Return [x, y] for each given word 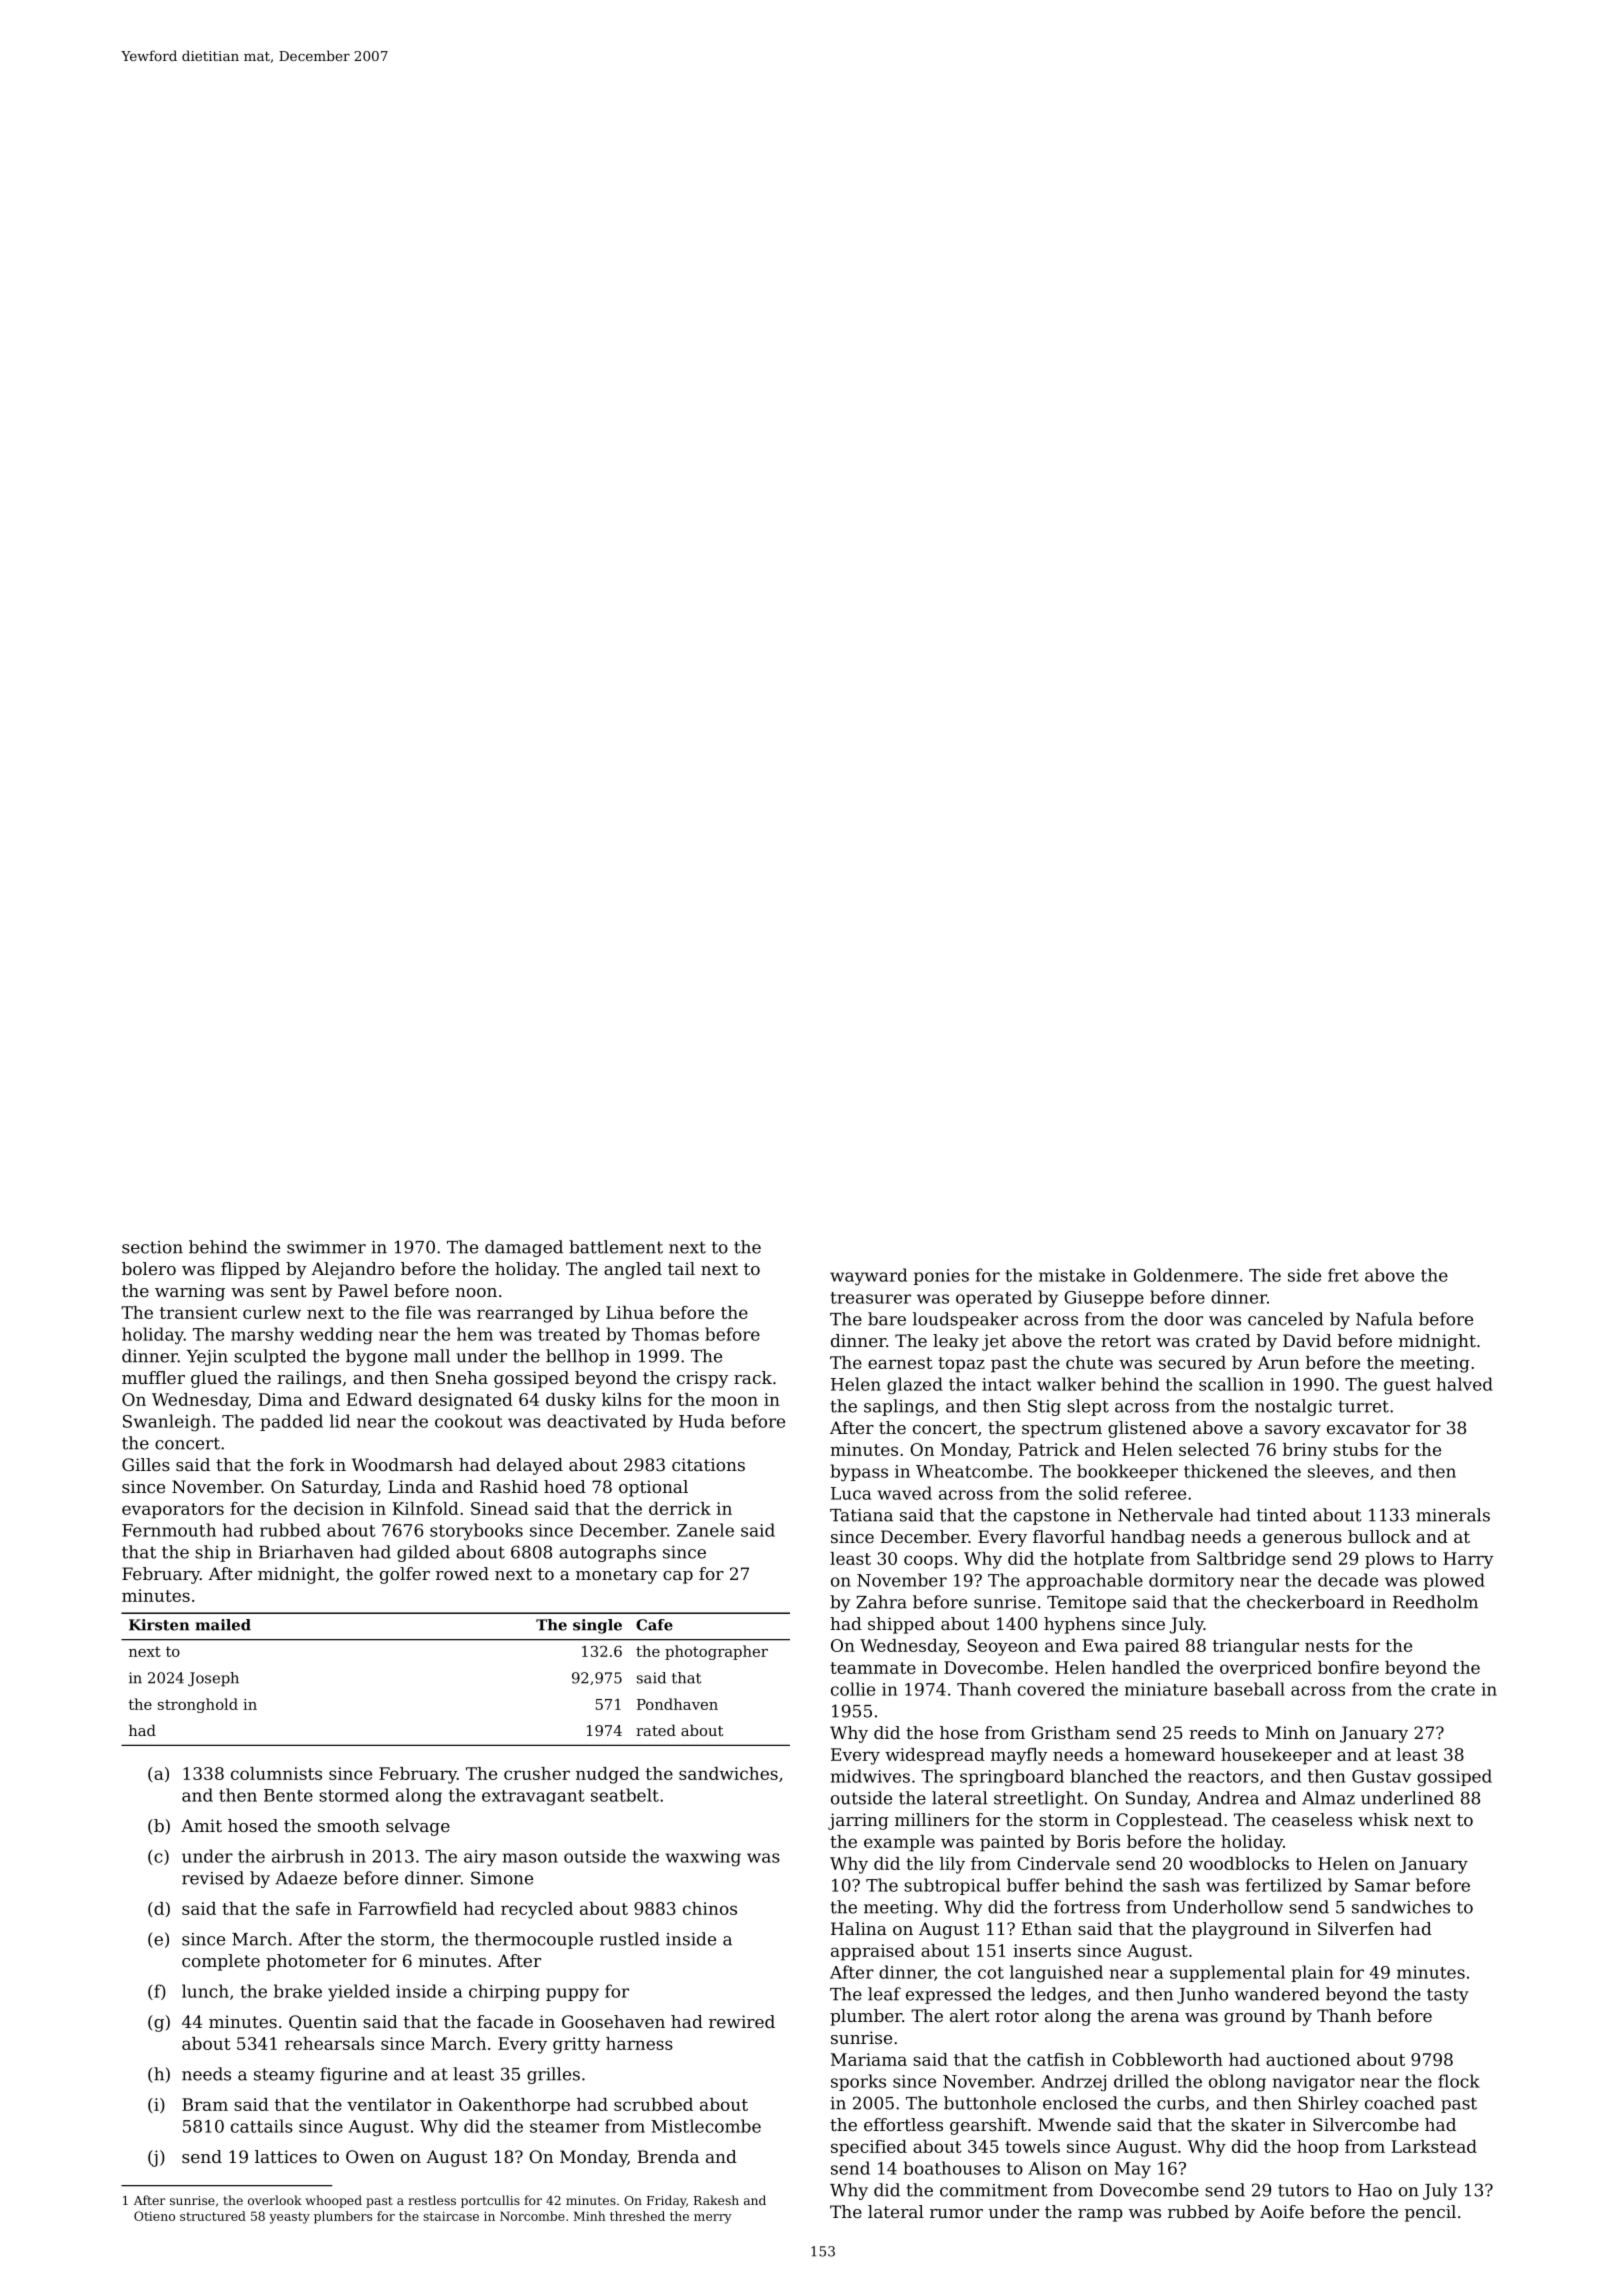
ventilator [389, 2104]
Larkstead [1434, 2146]
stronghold [198, 1705]
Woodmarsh [402, 1464]
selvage [418, 1827]
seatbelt [625, 1795]
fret [1343, 1275]
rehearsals [329, 2043]
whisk [1383, 1819]
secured [1192, 1362]
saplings [899, 1407]
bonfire [1348, 1667]
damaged [524, 1248]
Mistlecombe [706, 2126]
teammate [873, 1668]
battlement [616, 1247]
